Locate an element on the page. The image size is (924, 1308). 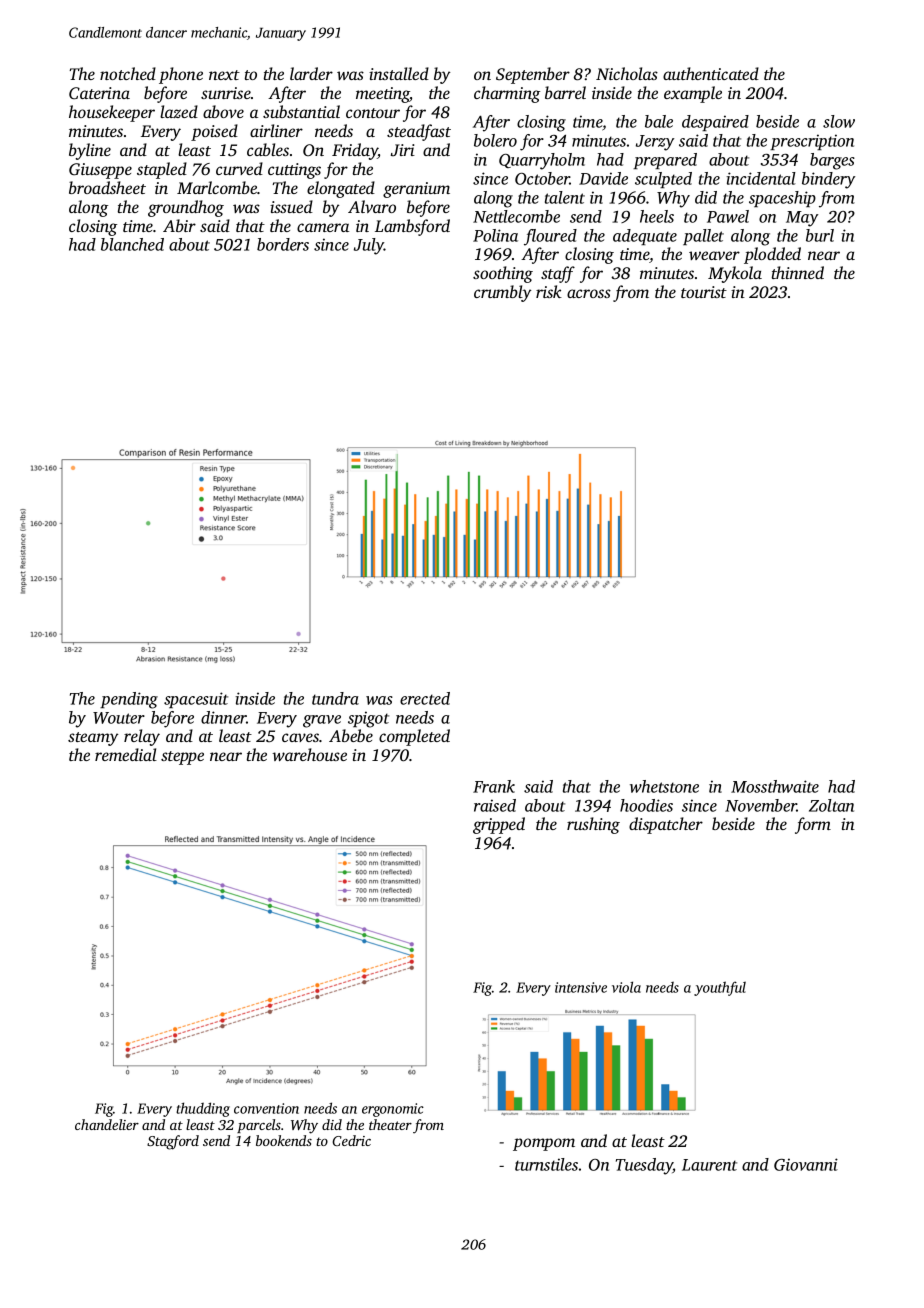
erected is located at coordinates (425, 698).
